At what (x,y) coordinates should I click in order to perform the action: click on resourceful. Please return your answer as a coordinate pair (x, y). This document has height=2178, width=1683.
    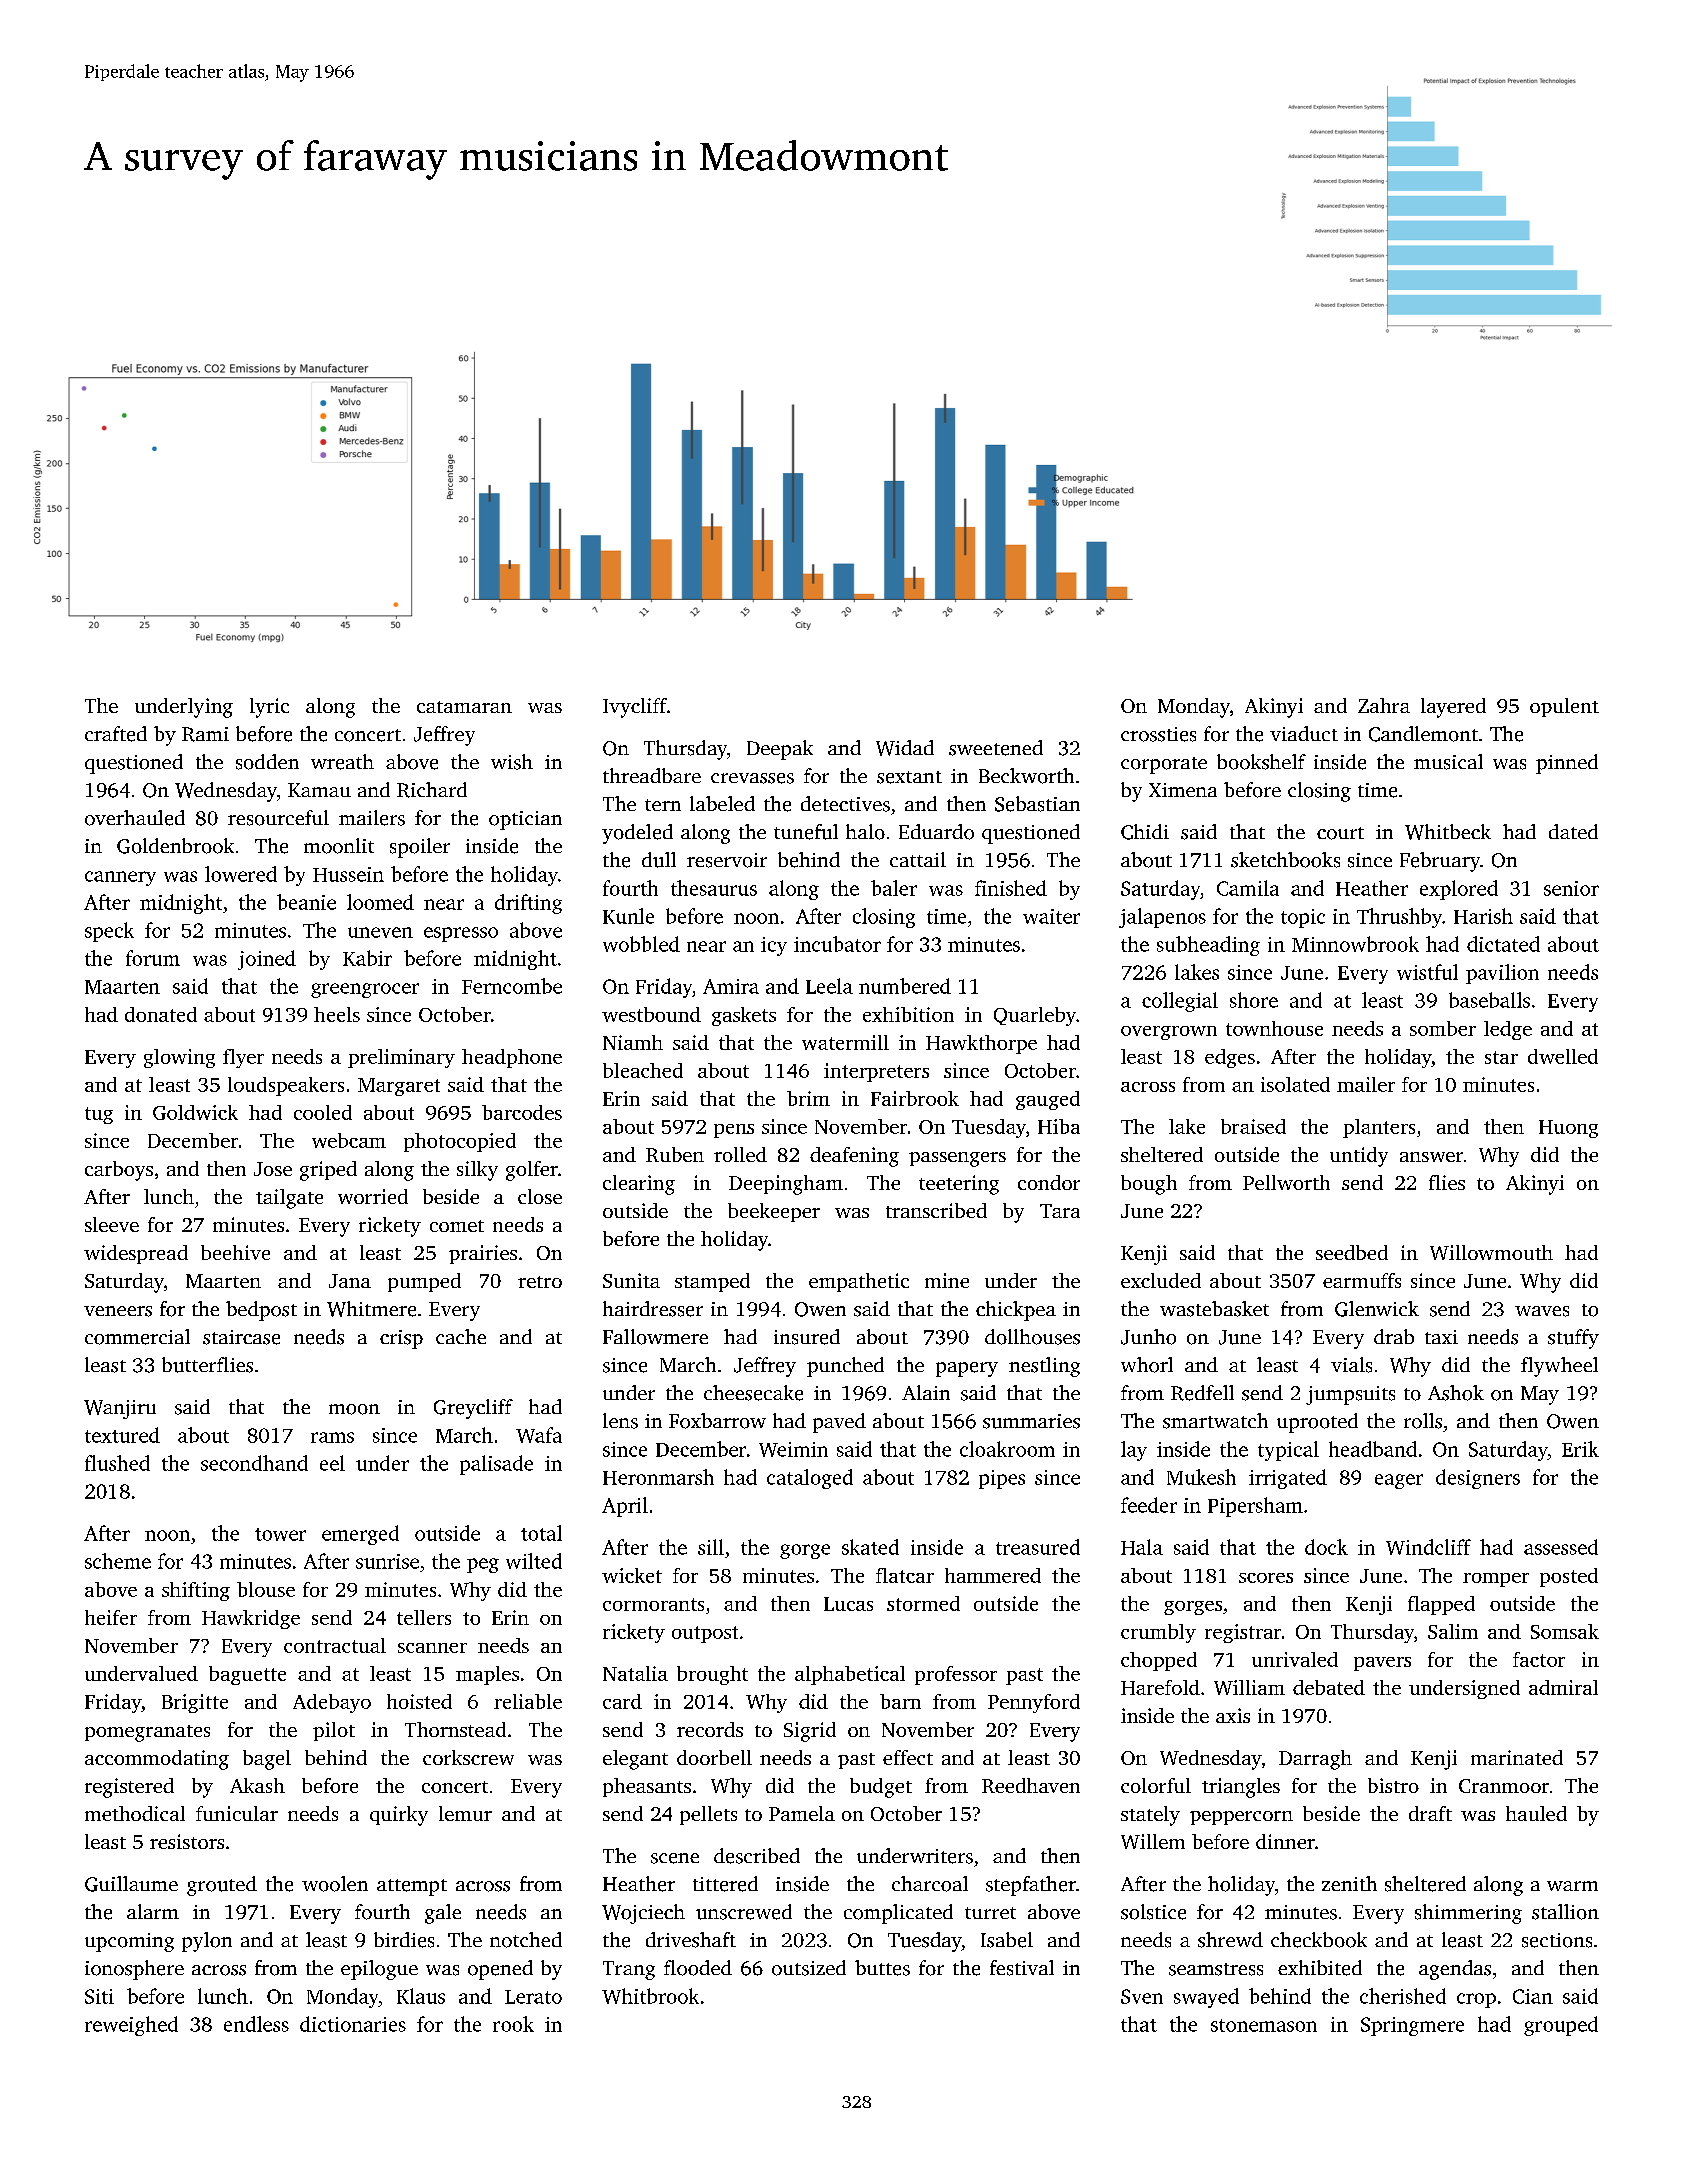
    Looking at the image, I should click on (278, 818).
